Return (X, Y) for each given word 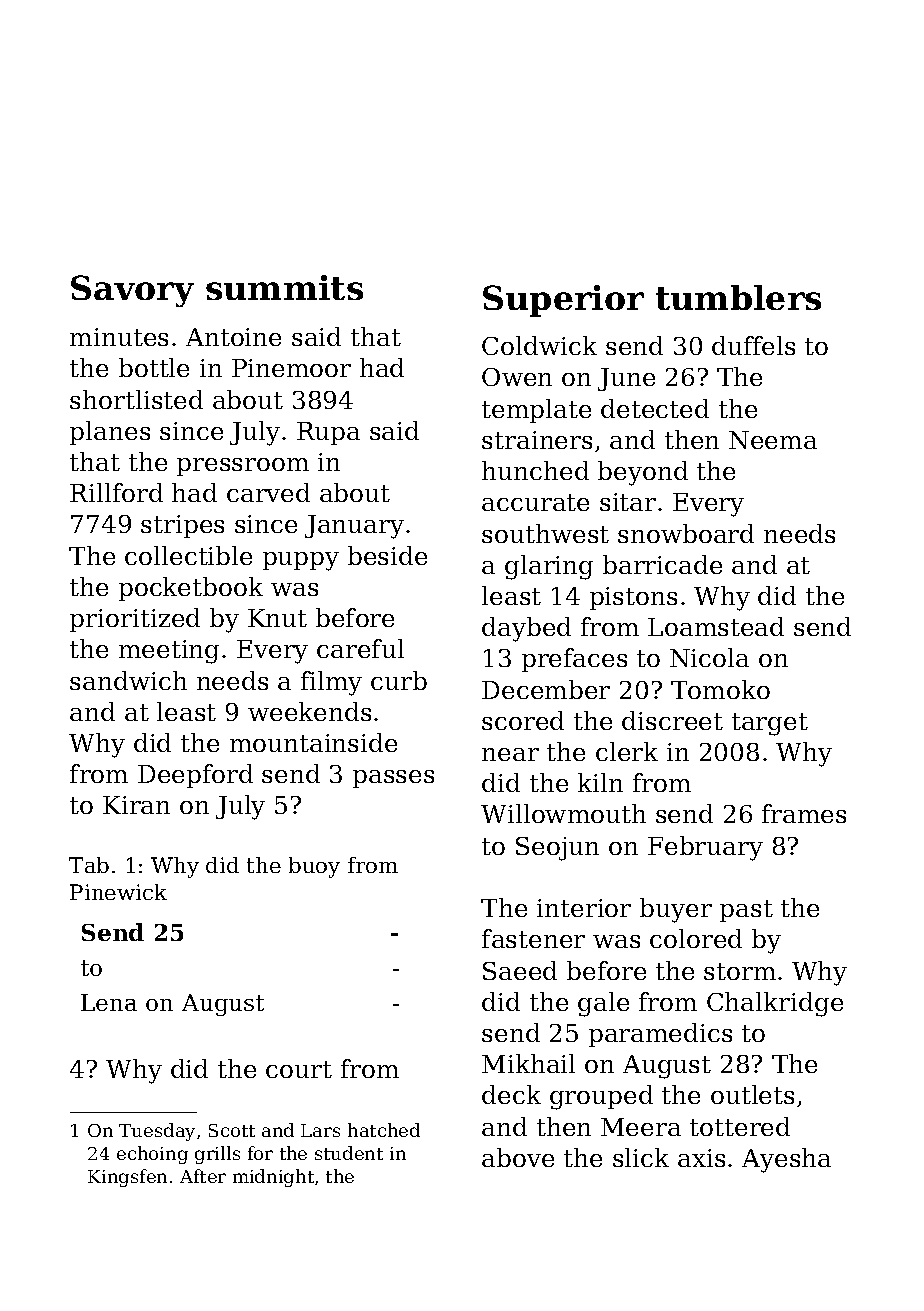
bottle (154, 367)
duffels (753, 345)
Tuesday (157, 1132)
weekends (309, 711)
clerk (627, 751)
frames (804, 813)
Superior (563, 301)
